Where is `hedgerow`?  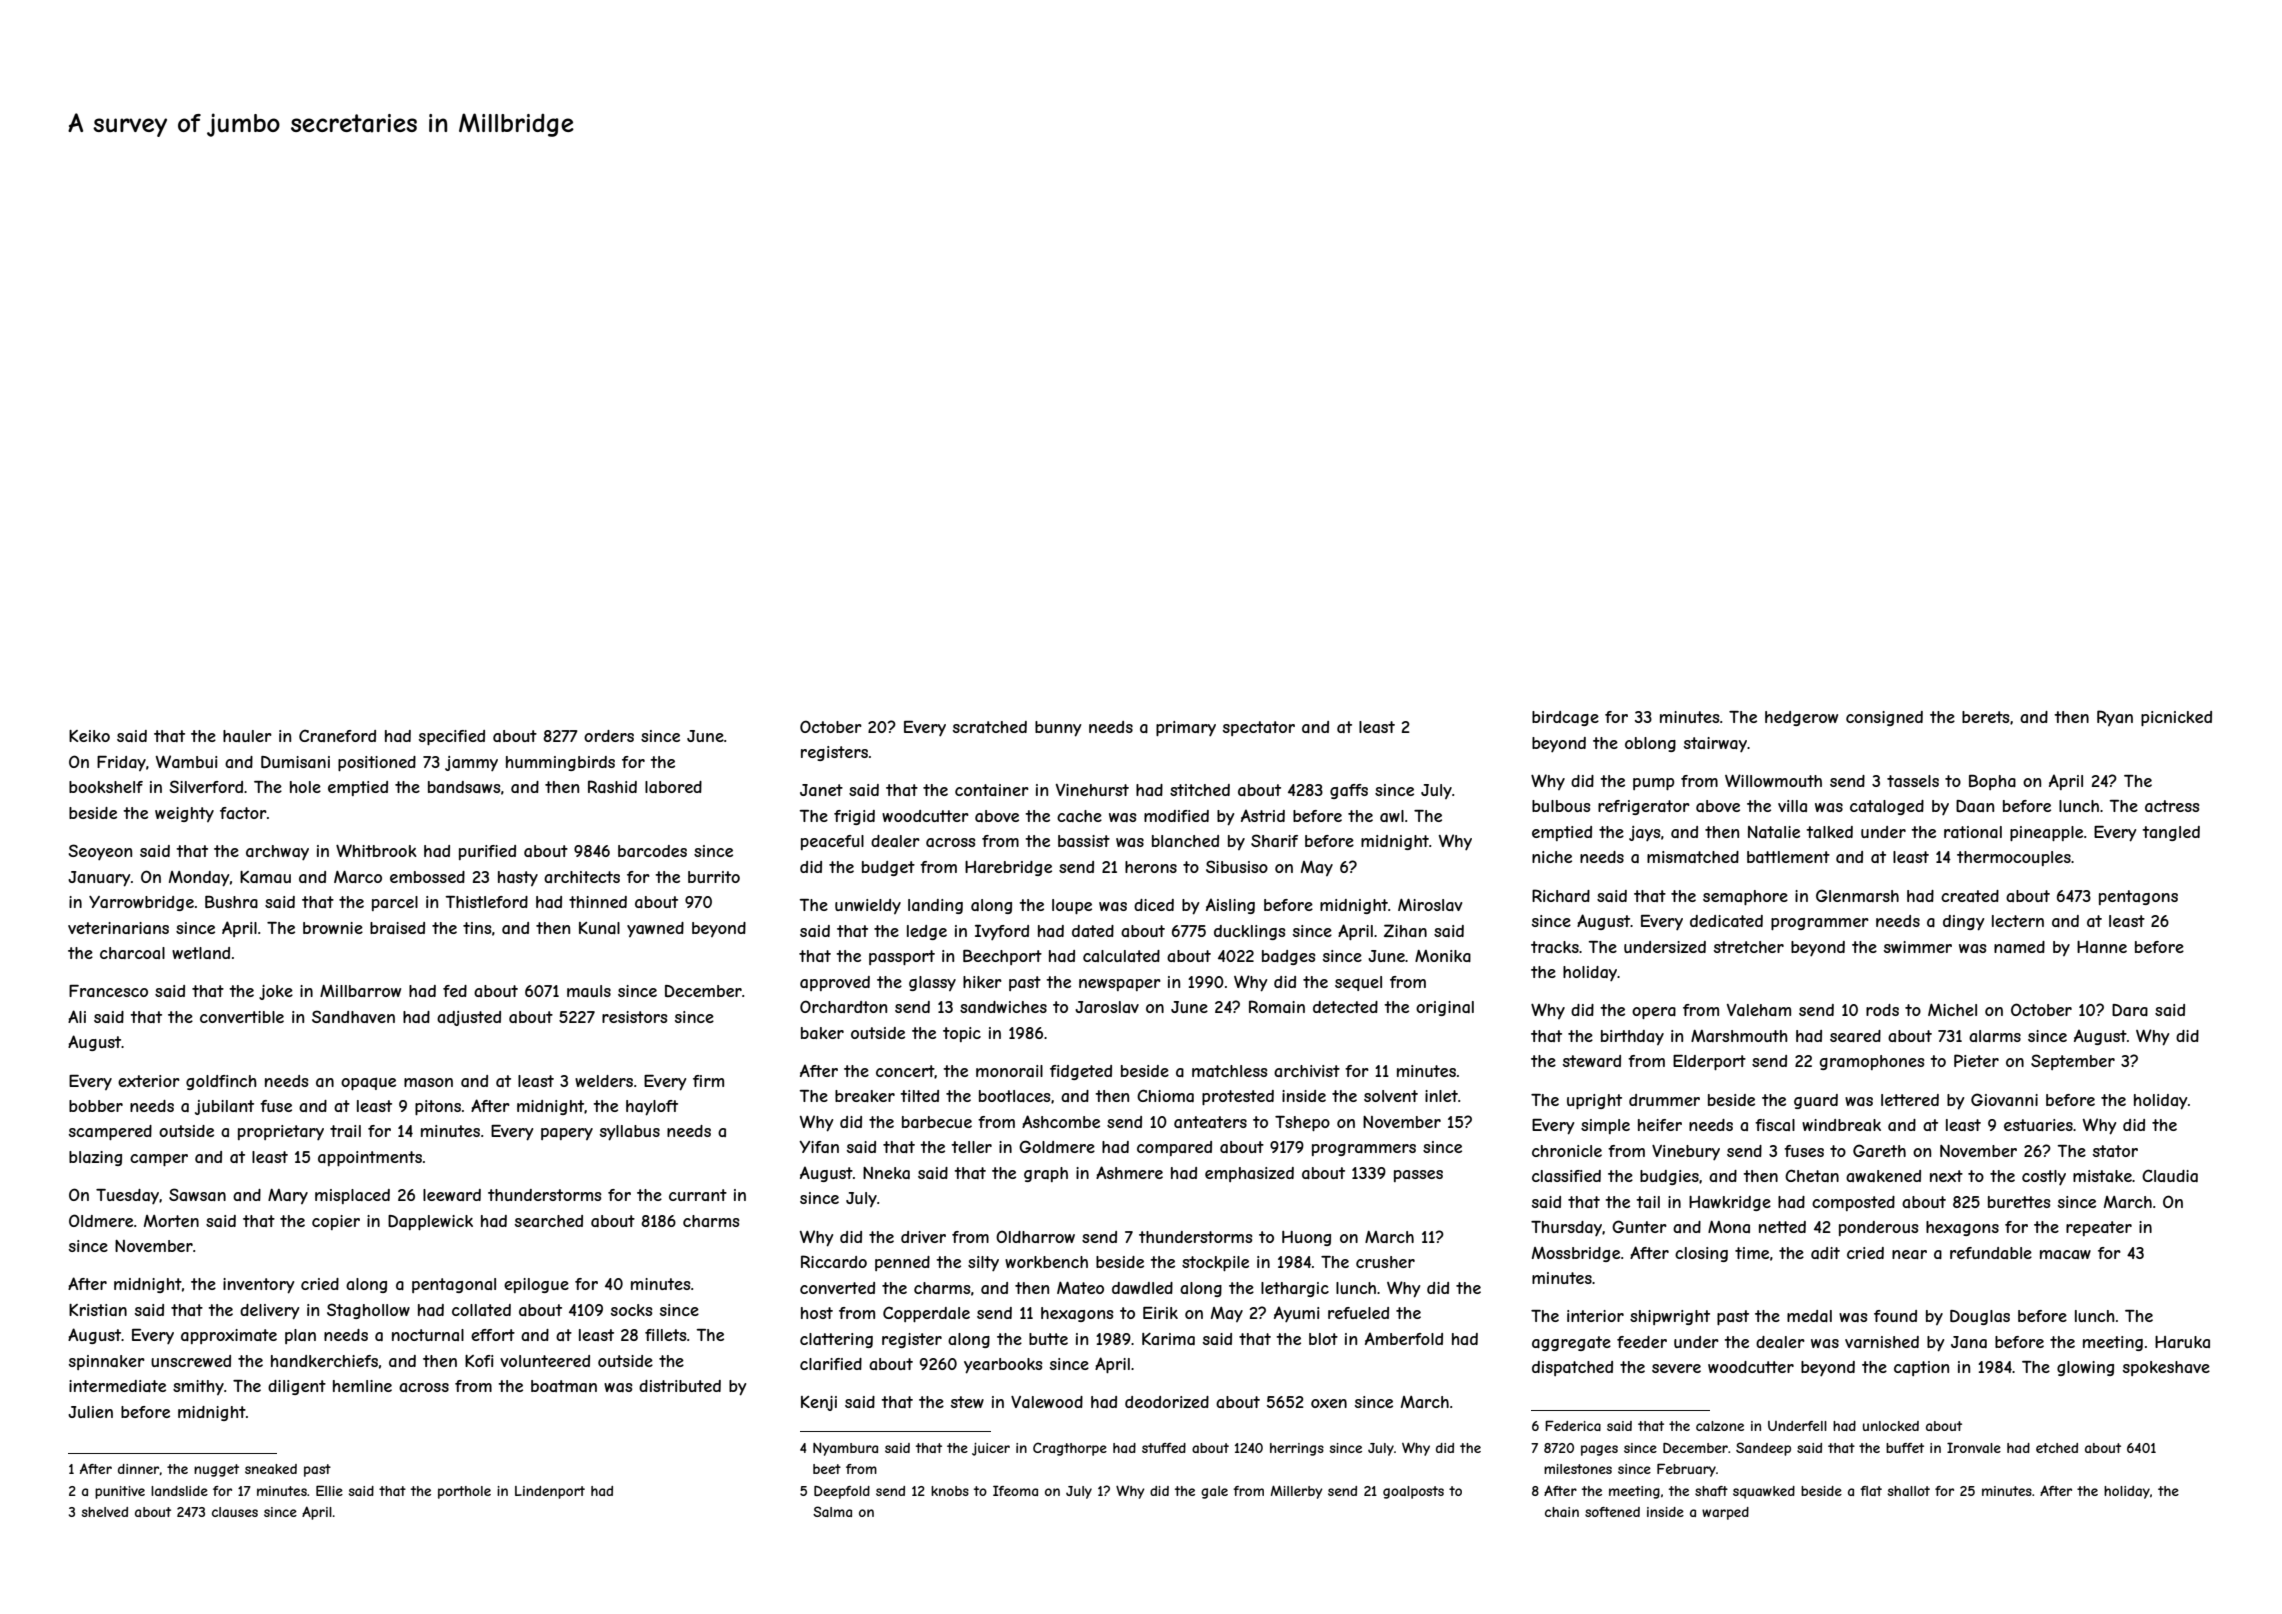 hedgerow is located at coordinates (1801, 718).
